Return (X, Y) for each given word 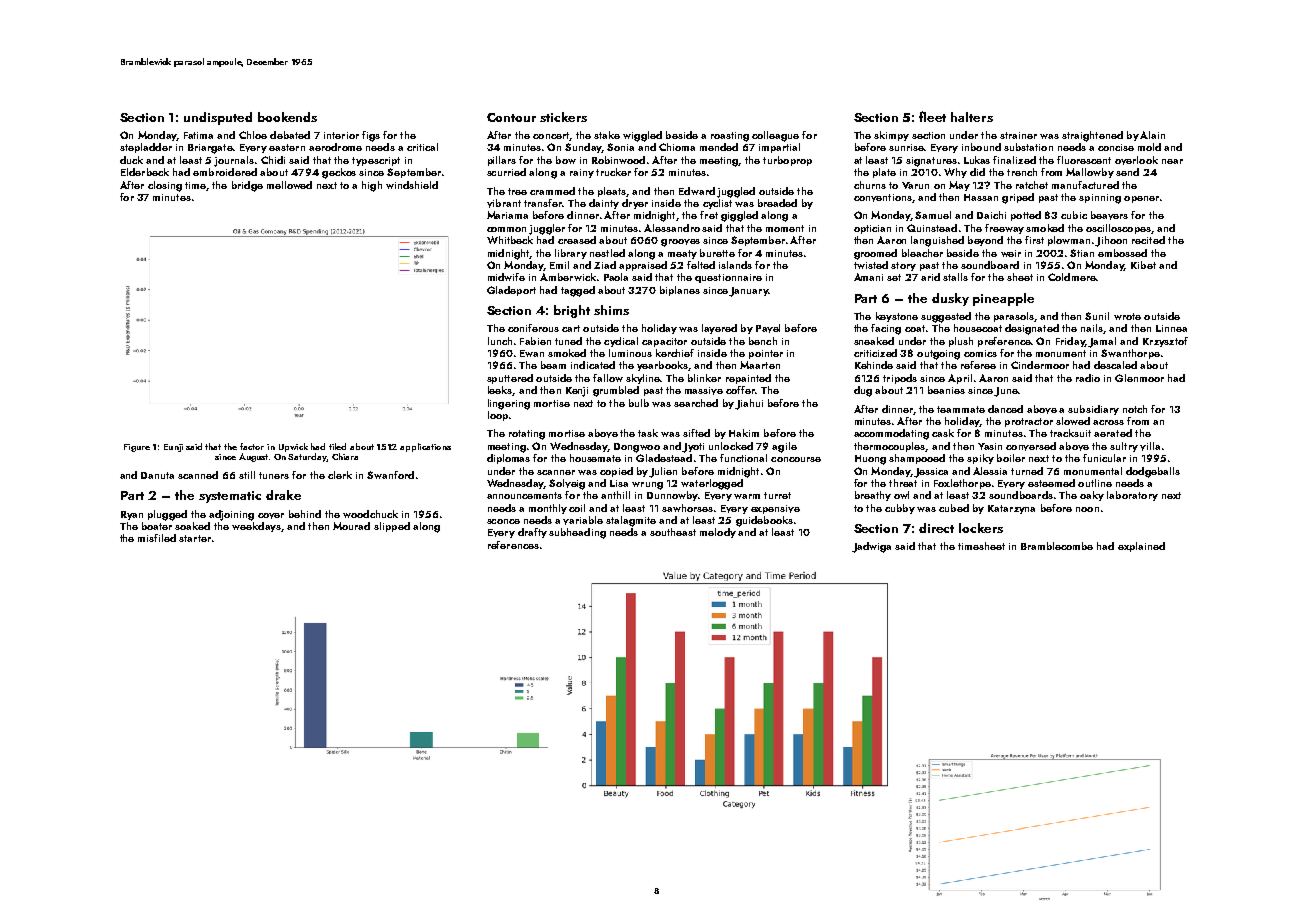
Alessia (990, 471)
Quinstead (932, 228)
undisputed (218, 118)
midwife (506, 277)
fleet (932, 116)
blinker (704, 378)
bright (572, 311)
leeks (500, 390)
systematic (230, 497)
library (571, 254)
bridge (247, 186)
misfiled (157, 538)
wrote (1127, 316)
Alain (1152, 135)
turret (777, 495)
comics (980, 353)
